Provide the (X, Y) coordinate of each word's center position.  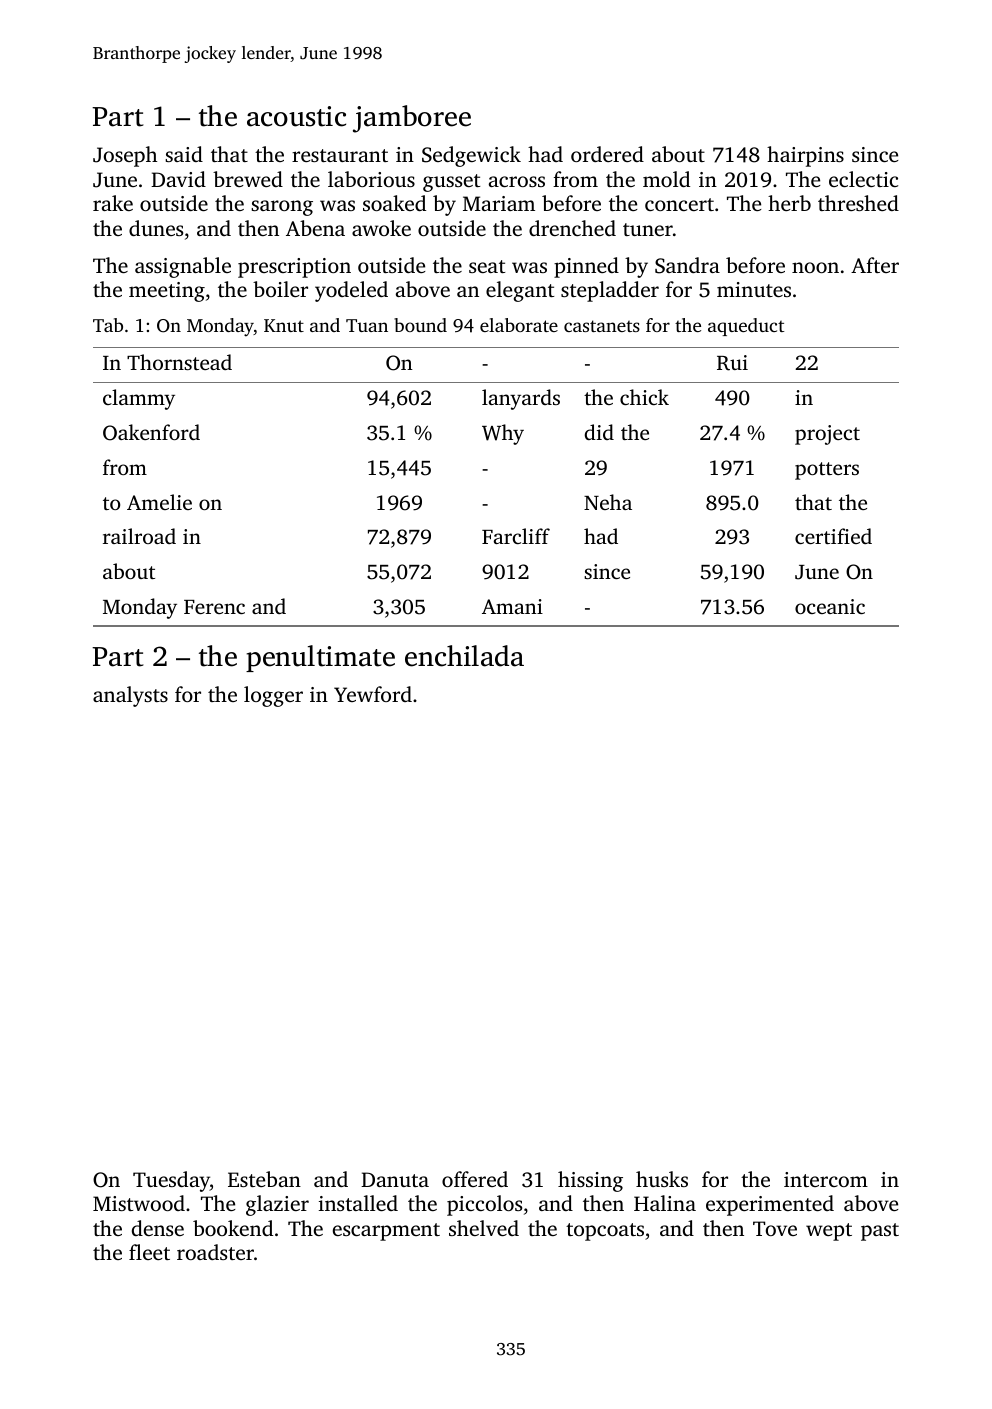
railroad (139, 536)
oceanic (830, 606)
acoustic (296, 116)
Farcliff (516, 536)
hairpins (805, 156)
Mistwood (139, 1203)
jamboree (412, 119)
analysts (130, 696)
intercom (826, 1179)
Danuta (395, 1179)
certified (833, 536)
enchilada (464, 656)
